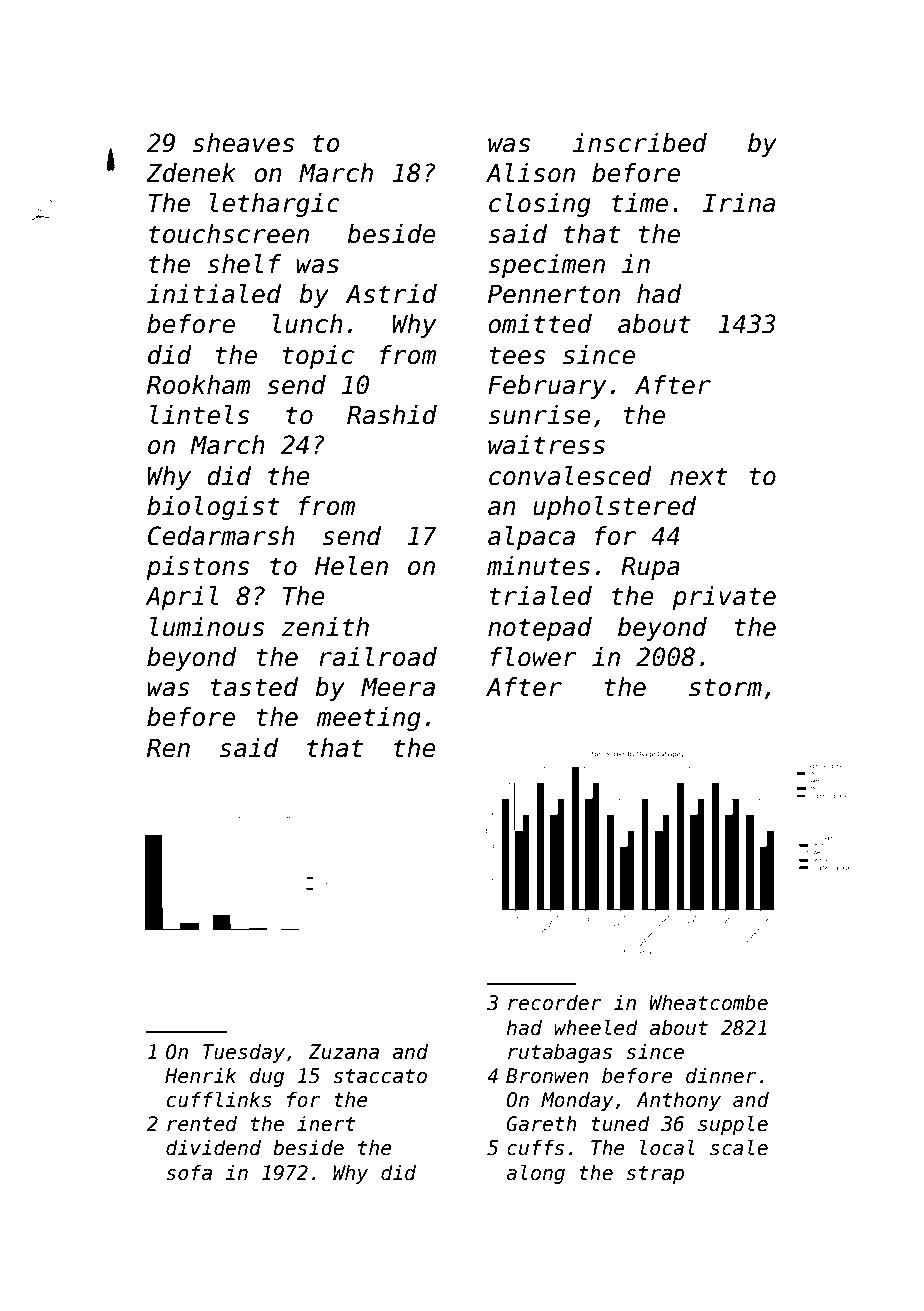  Describe the element at coordinates (189, 1173) in the screenshot. I see `sofa` at that location.
